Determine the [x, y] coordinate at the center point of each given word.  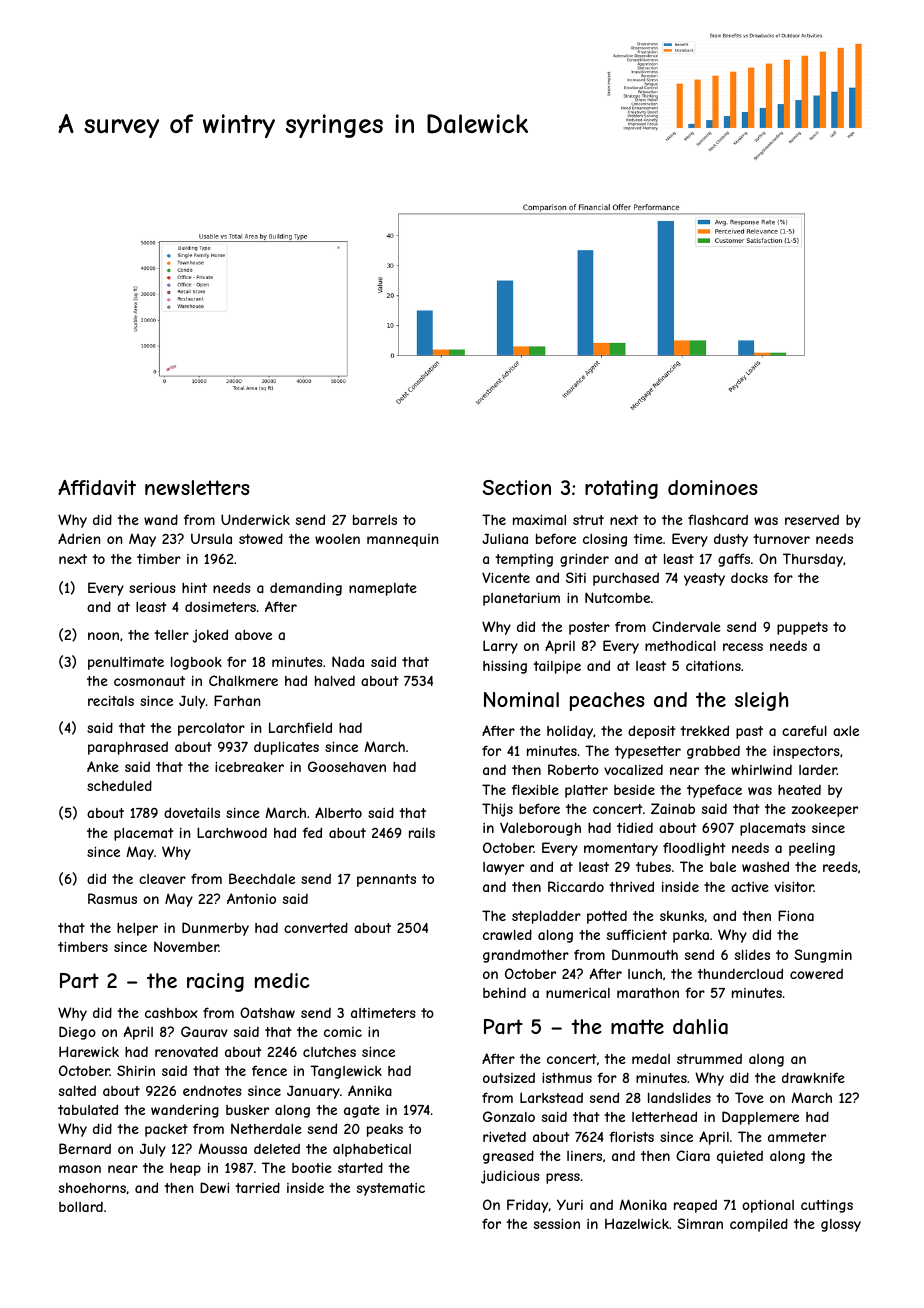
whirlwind [761, 770]
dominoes [713, 487]
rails [422, 833]
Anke [103, 766]
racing [215, 982]
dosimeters [220, 607]
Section [516, 487]
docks [749, 578]
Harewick [89, 1051]
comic [343, 1032]
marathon [648, 993]
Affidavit [97, 487]
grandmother [526, 956]
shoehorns [92, 1188]
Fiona [796, 915]
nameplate [383, 589]
